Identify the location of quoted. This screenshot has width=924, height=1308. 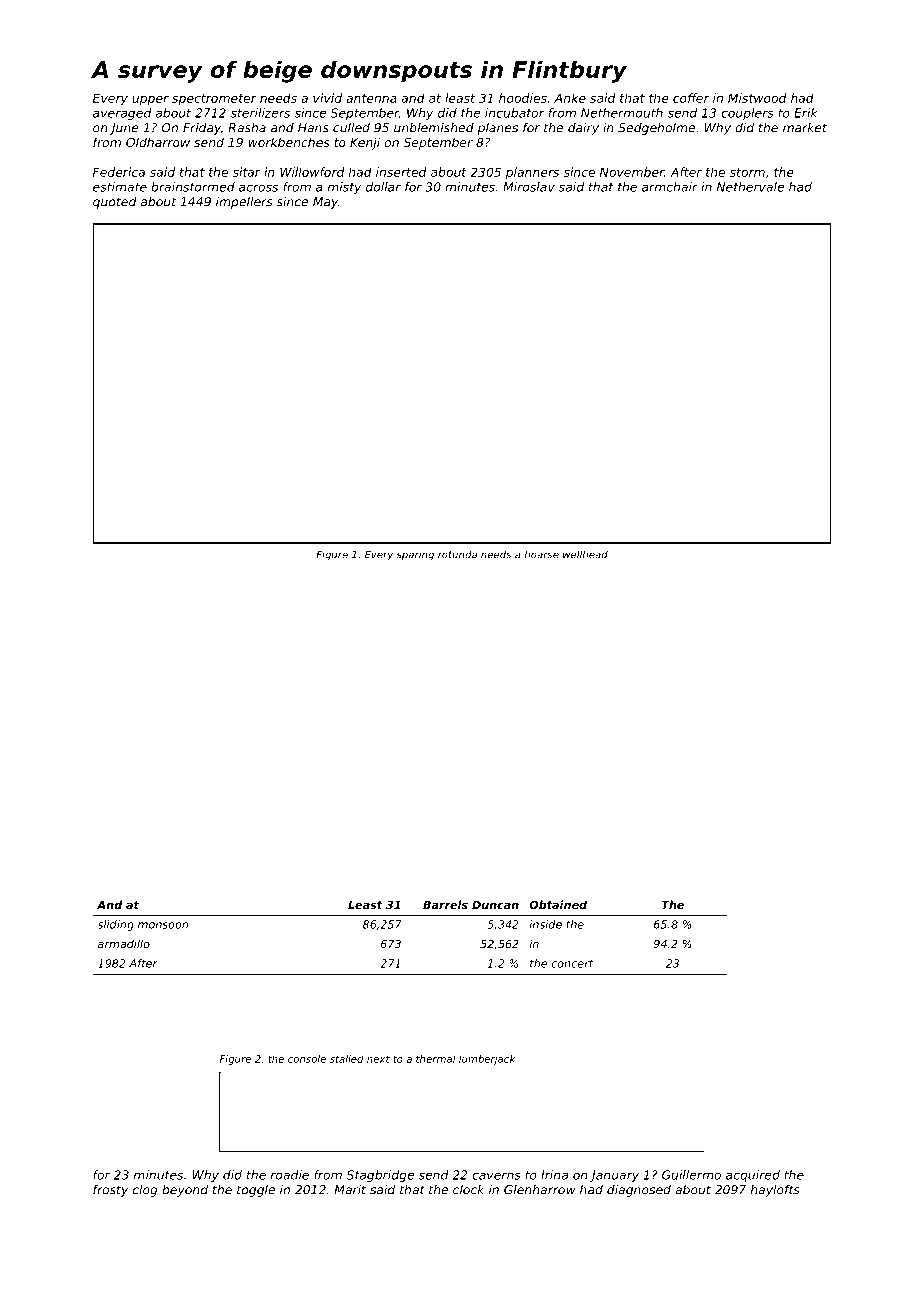
(115, 203).
